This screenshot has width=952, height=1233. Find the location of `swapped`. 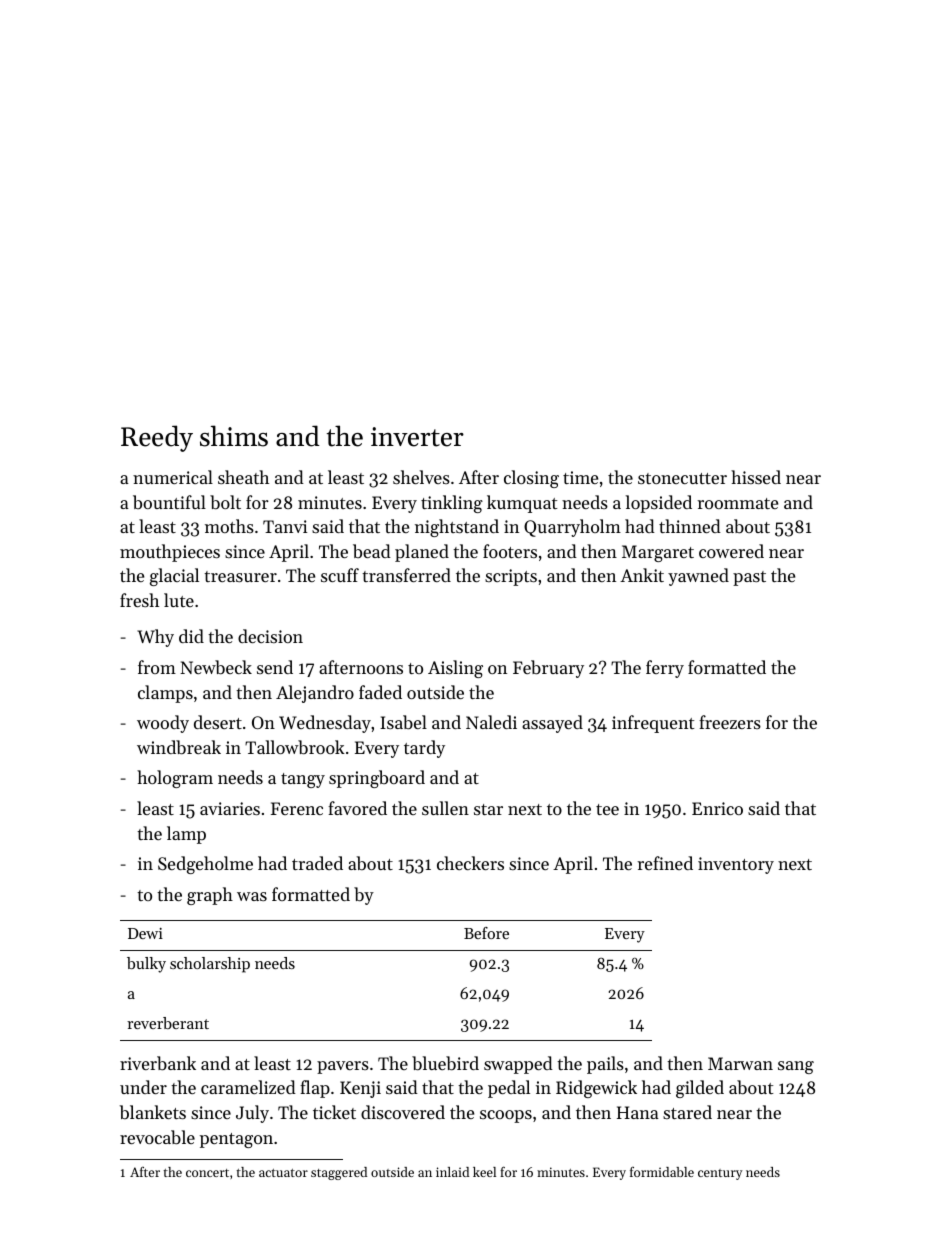

swapped is located at coordinates (518, 1065).
